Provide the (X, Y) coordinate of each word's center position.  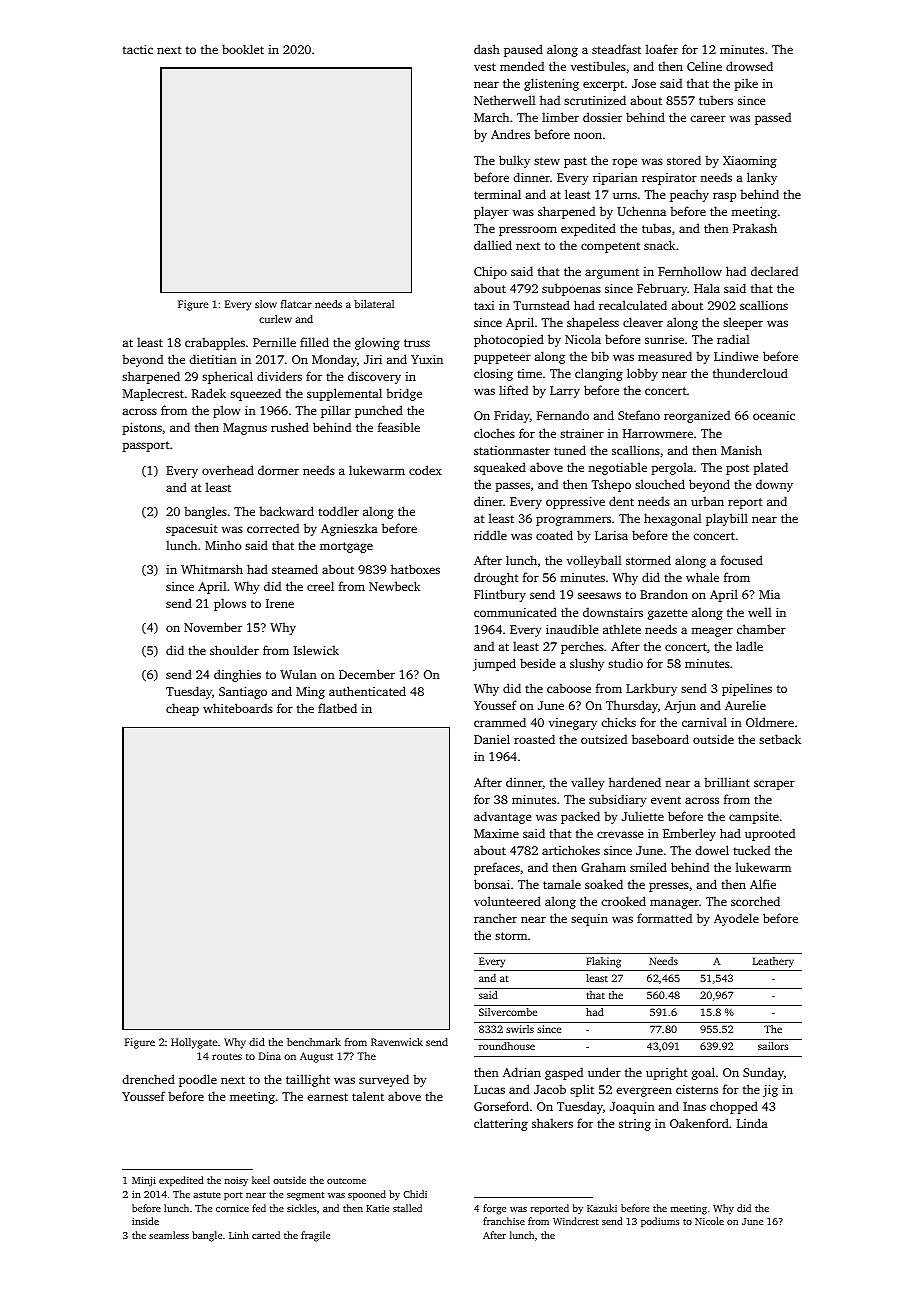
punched (379, 411)
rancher (495, 918)
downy (774, 485)
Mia (769, 594)
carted (266, 1235)
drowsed (749, 66)
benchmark (314, 1042)
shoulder (234, 650)
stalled (407, 1208)
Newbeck (394, 586)
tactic (138, 49)
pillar (336, 411)
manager (674, 904)
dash (487, 49)
